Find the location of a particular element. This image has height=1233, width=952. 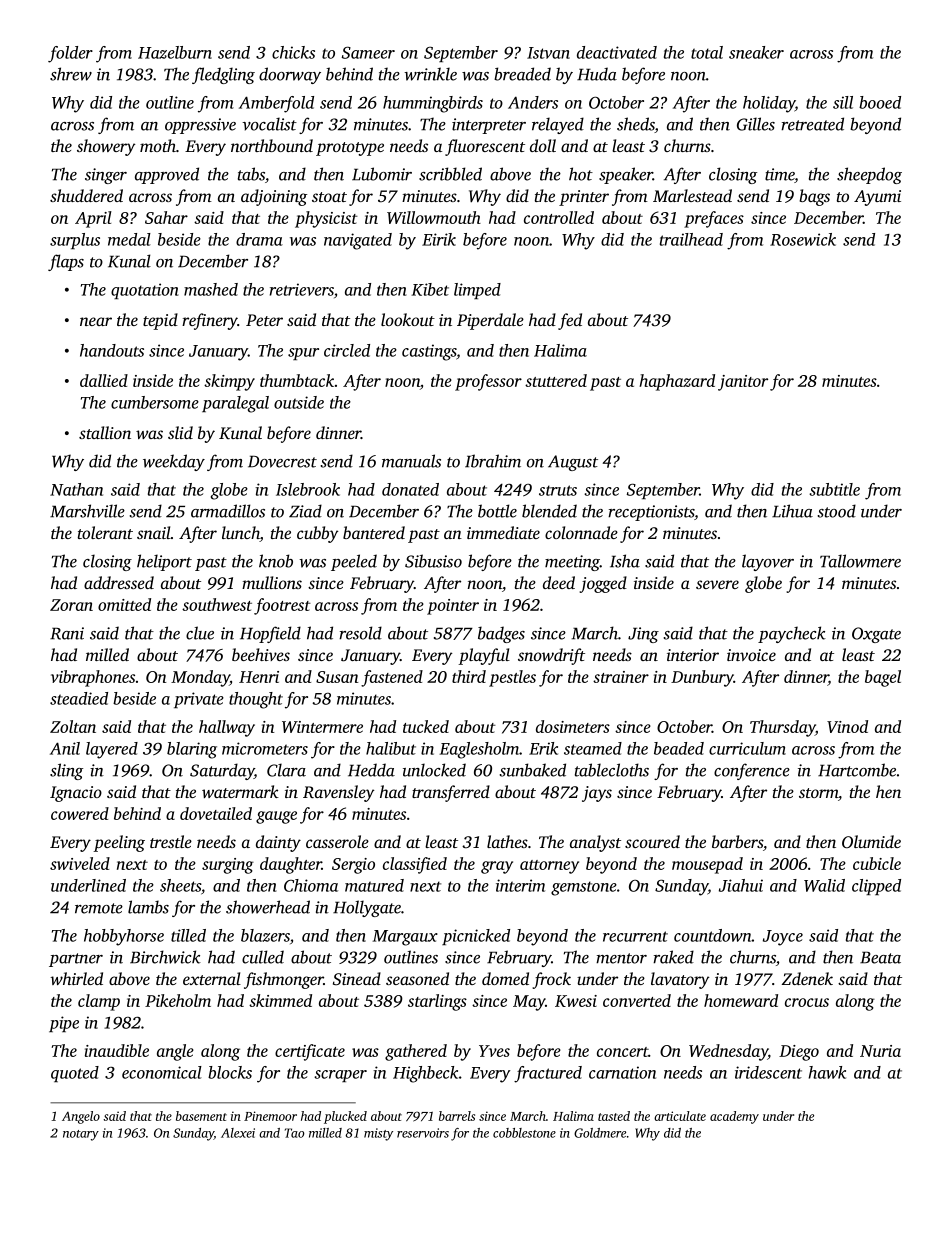

notary is located at coordinates (81, 1135).
